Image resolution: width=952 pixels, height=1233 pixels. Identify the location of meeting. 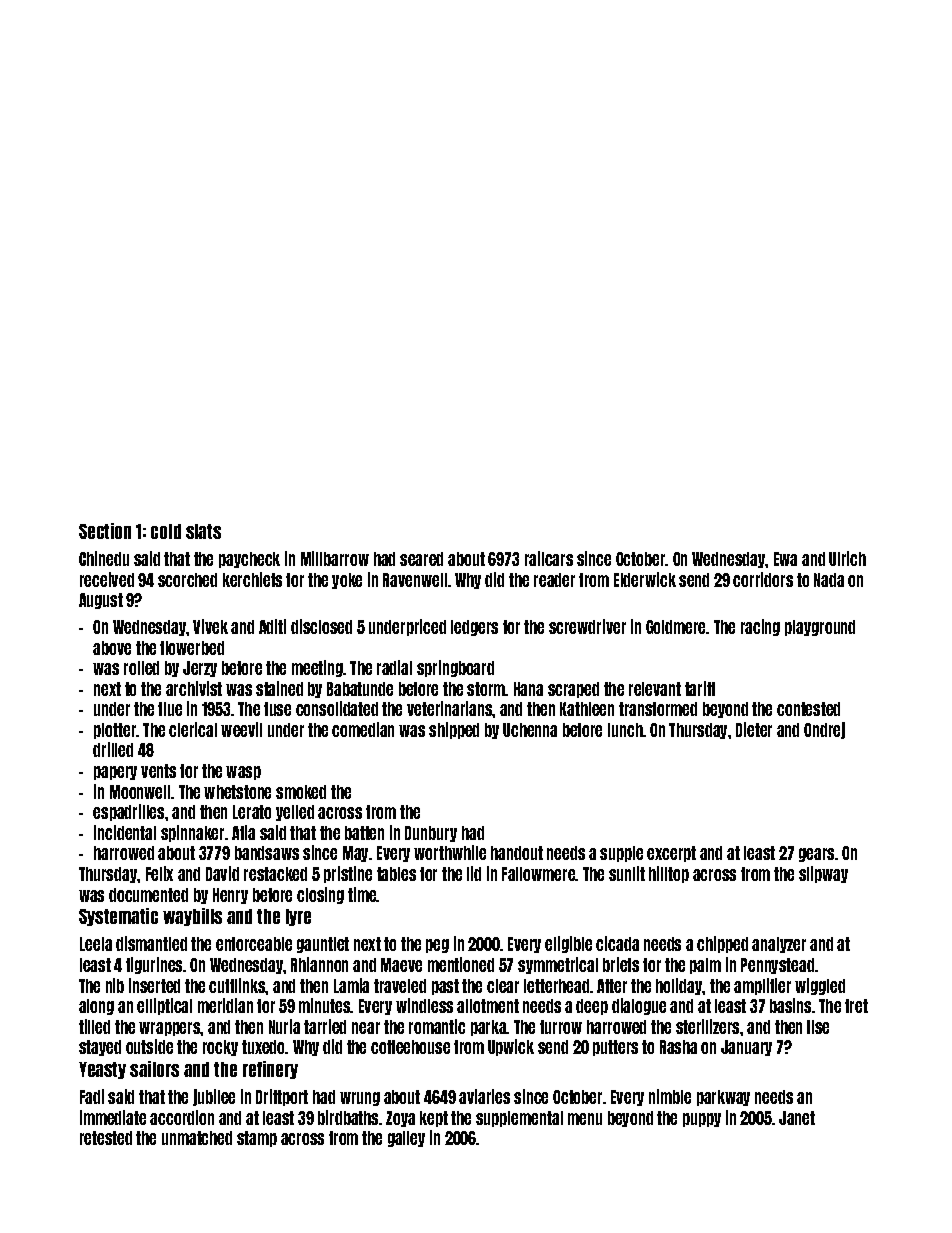
(317, 668).
